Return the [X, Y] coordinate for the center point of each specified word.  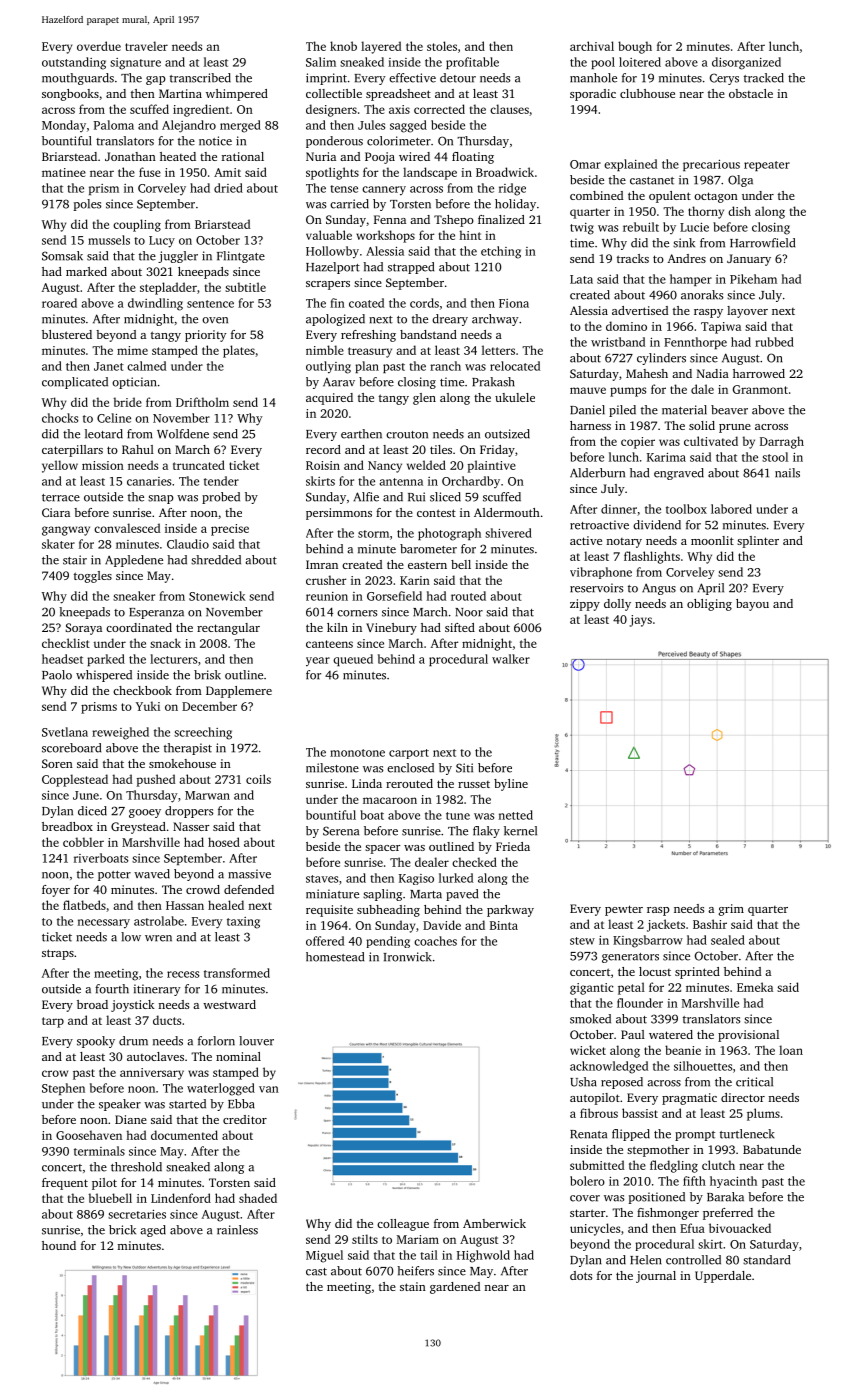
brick [122, 1230]
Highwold [483, 1256]
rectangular [228, 629]
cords [424, 303]
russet [474, 784]
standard [766, 1260]
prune [735, 428]
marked [86, 271]
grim [731, 910]
